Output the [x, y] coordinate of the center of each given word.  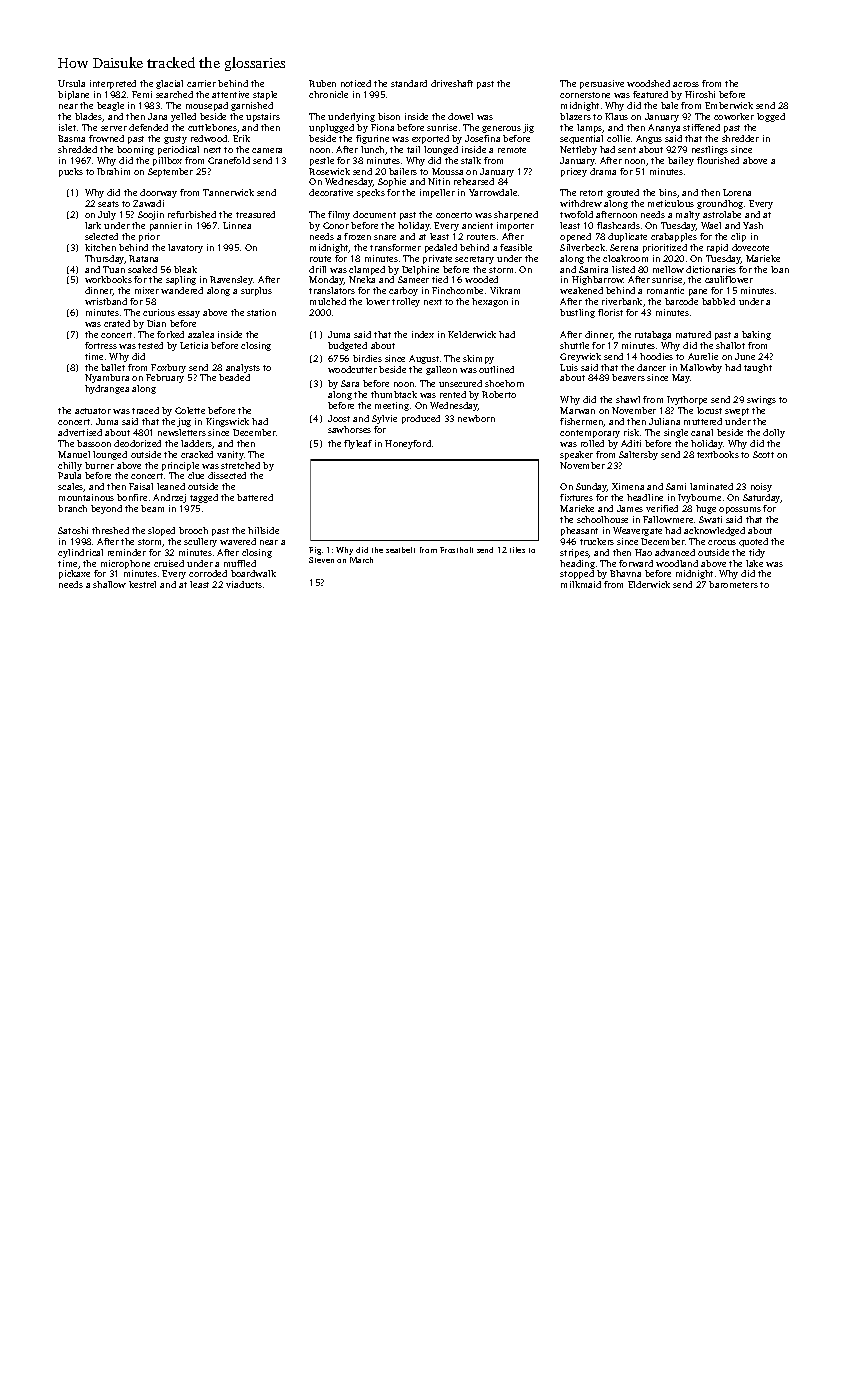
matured [693, 334]
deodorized [137, 443]
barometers [733, 584]
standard [409, 83]
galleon [441, 370]
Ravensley [232, 280]
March [361, 560]
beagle [110, 106]
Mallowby [701, 368]
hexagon [490, 302]
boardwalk [253, 573]
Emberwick [729, 105]
